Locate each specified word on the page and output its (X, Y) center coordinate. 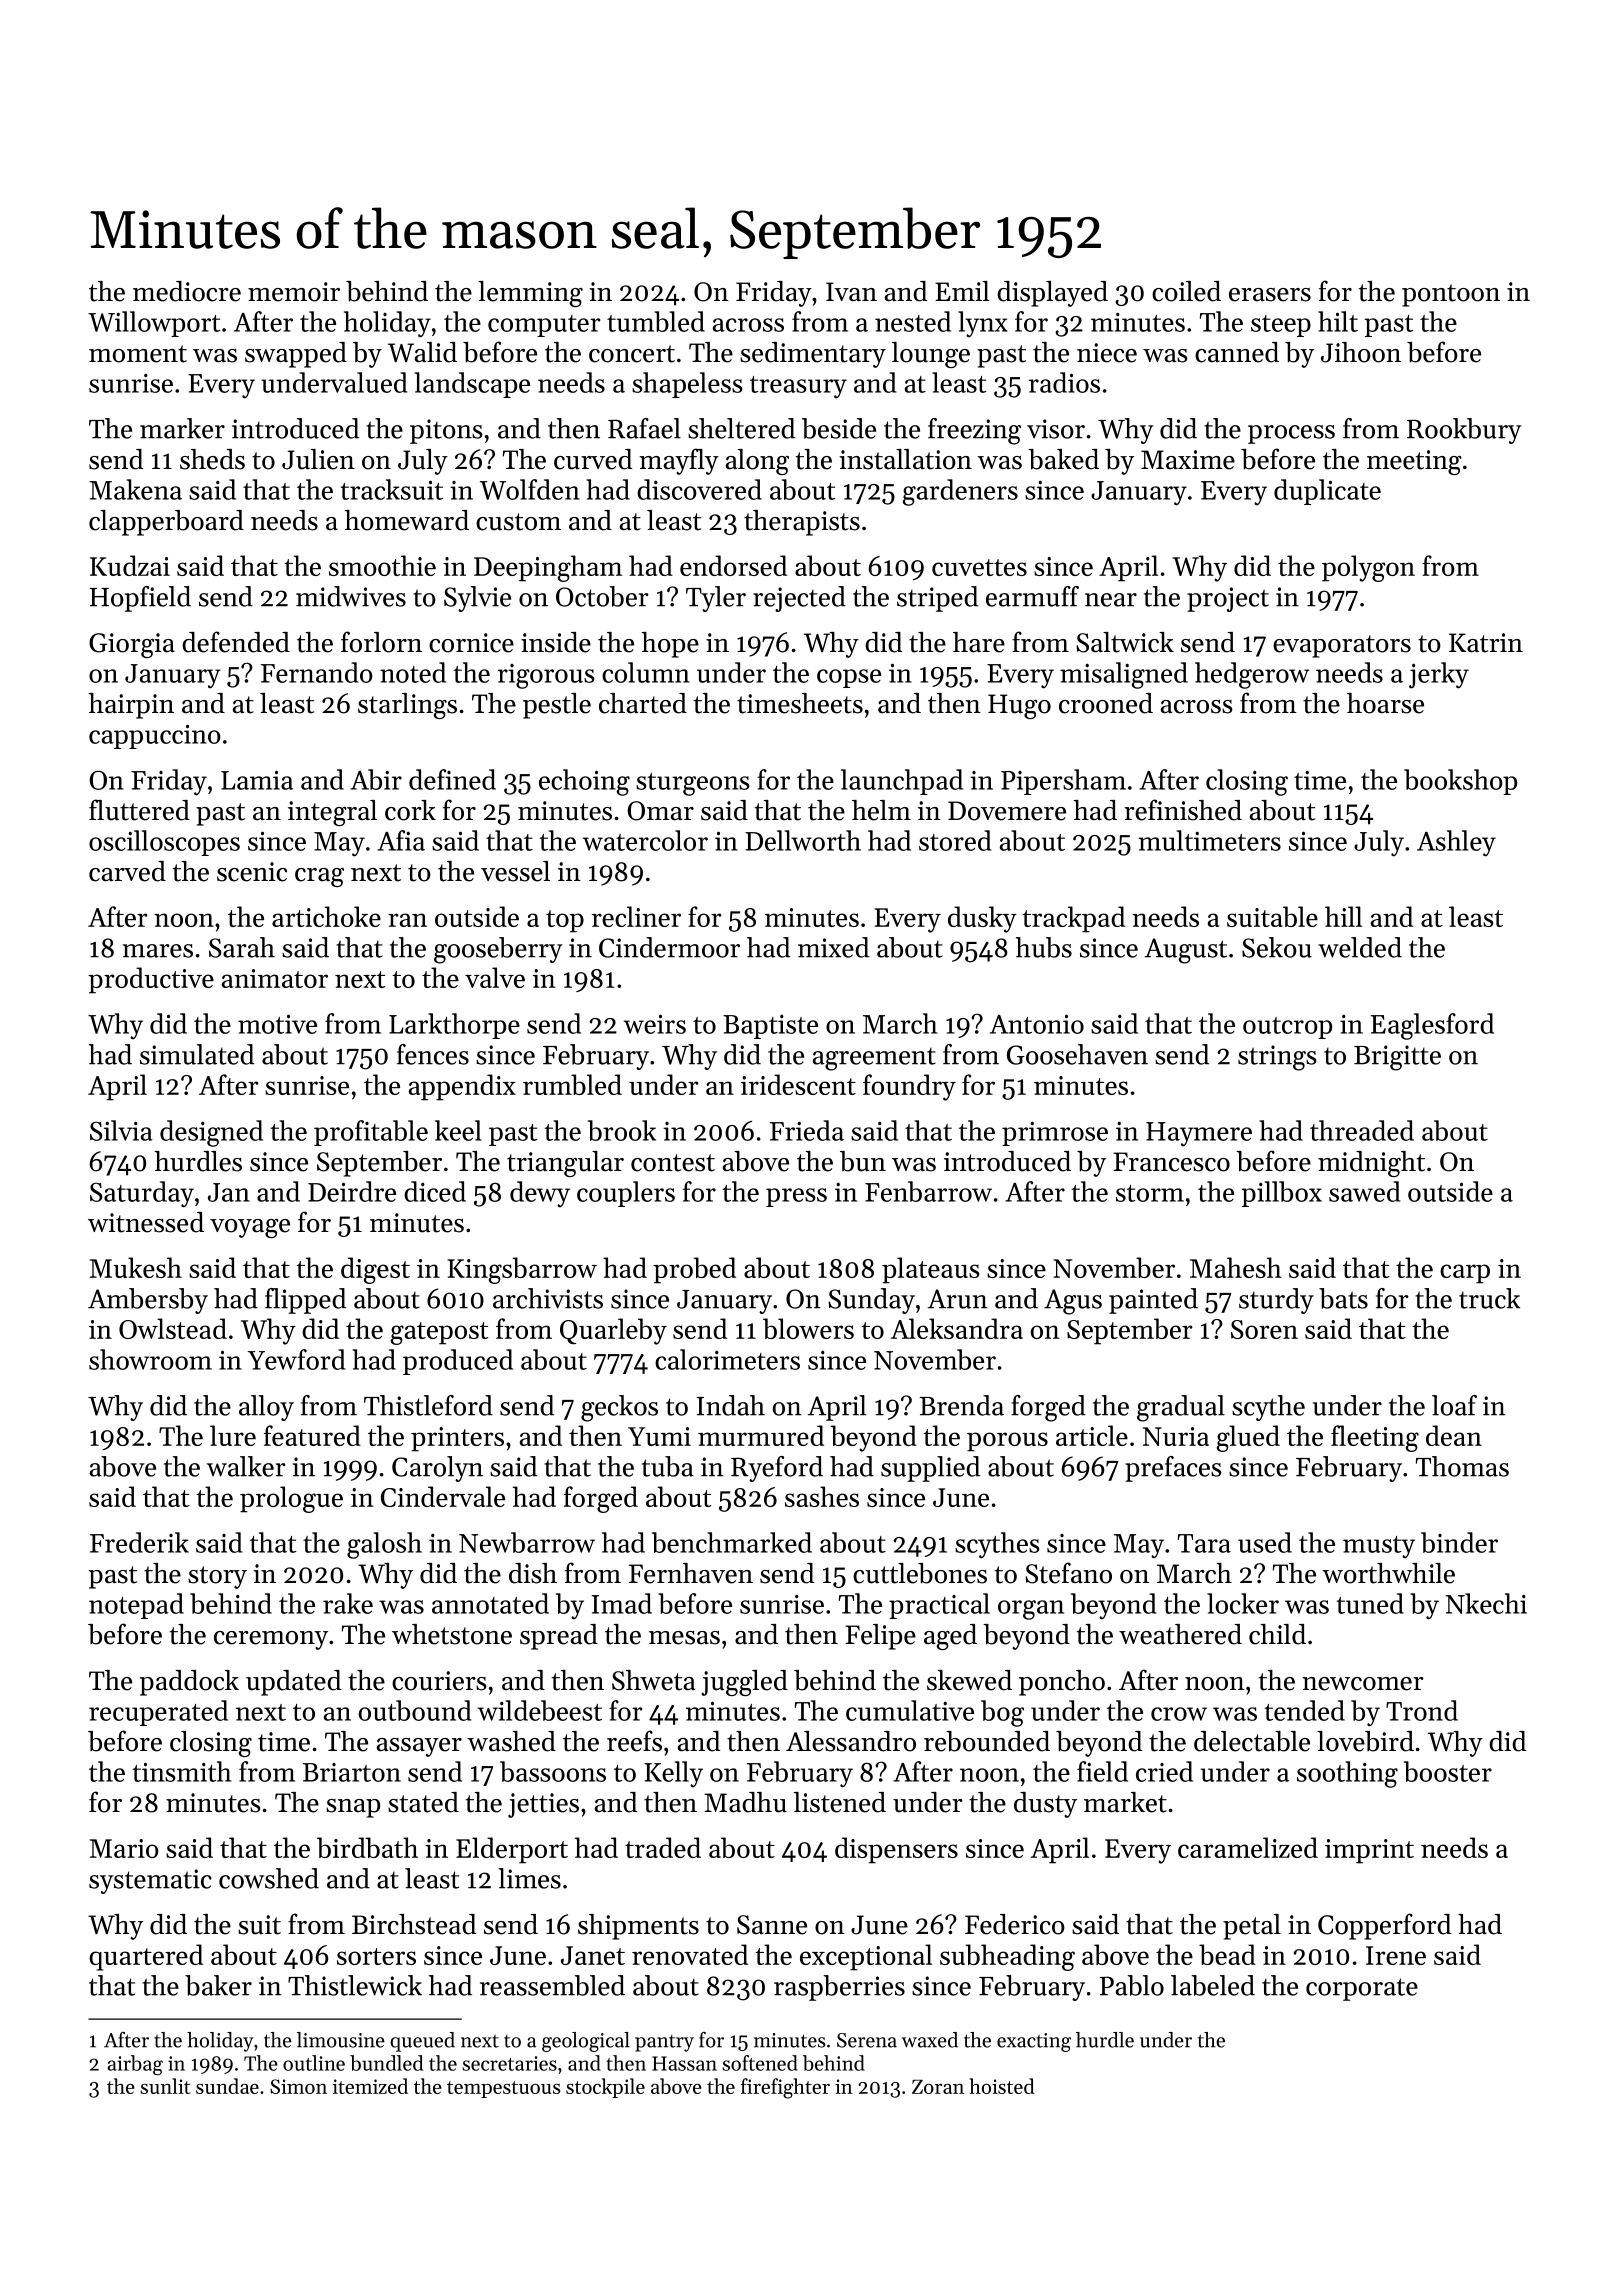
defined (452, 779)
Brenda (962, 1405)
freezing (974, 431)
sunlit (165, 2086)
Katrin (1486, 643)
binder (1459, 1542)
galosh (384, 1545)
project (1228, 599)
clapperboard (166, 523)
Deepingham (548, 568)
